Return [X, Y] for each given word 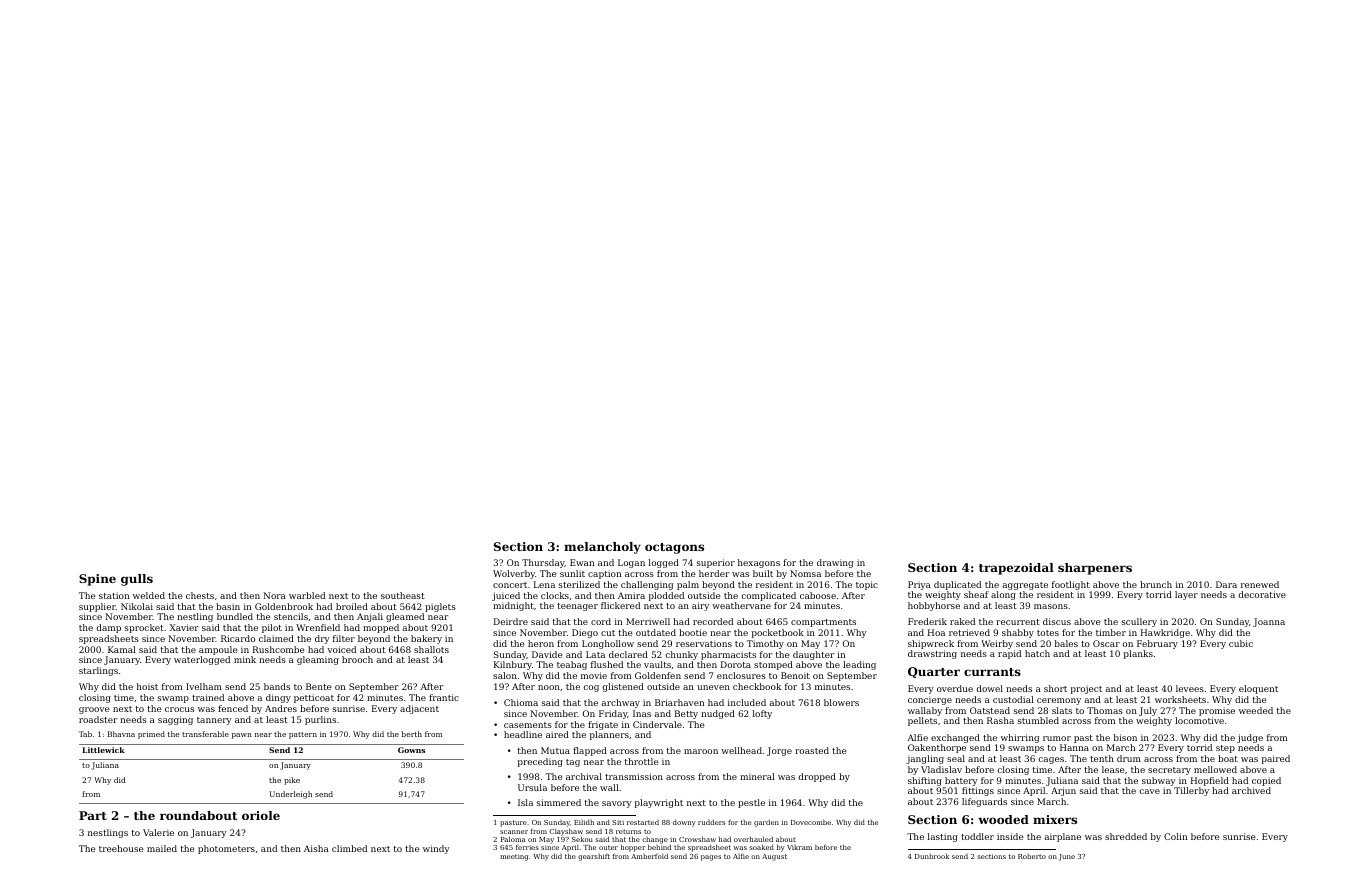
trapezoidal [1016, 569]
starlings [98, 671]
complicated [768, 596]
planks [1138, 654]
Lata [595, 654]
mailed [162, 848]
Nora [274, 595]
